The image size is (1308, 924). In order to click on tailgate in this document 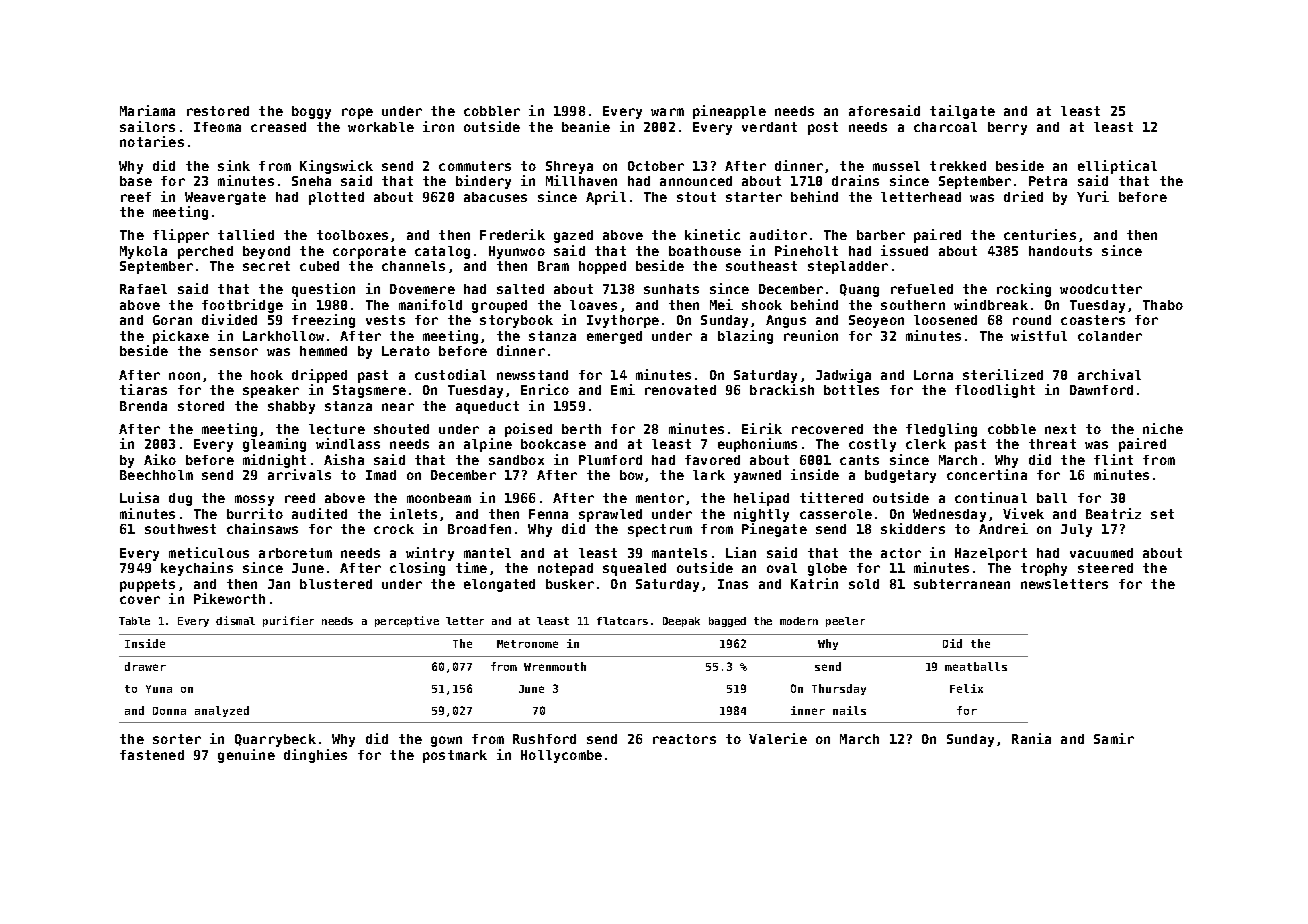, I will do `click(962, 112)`.
